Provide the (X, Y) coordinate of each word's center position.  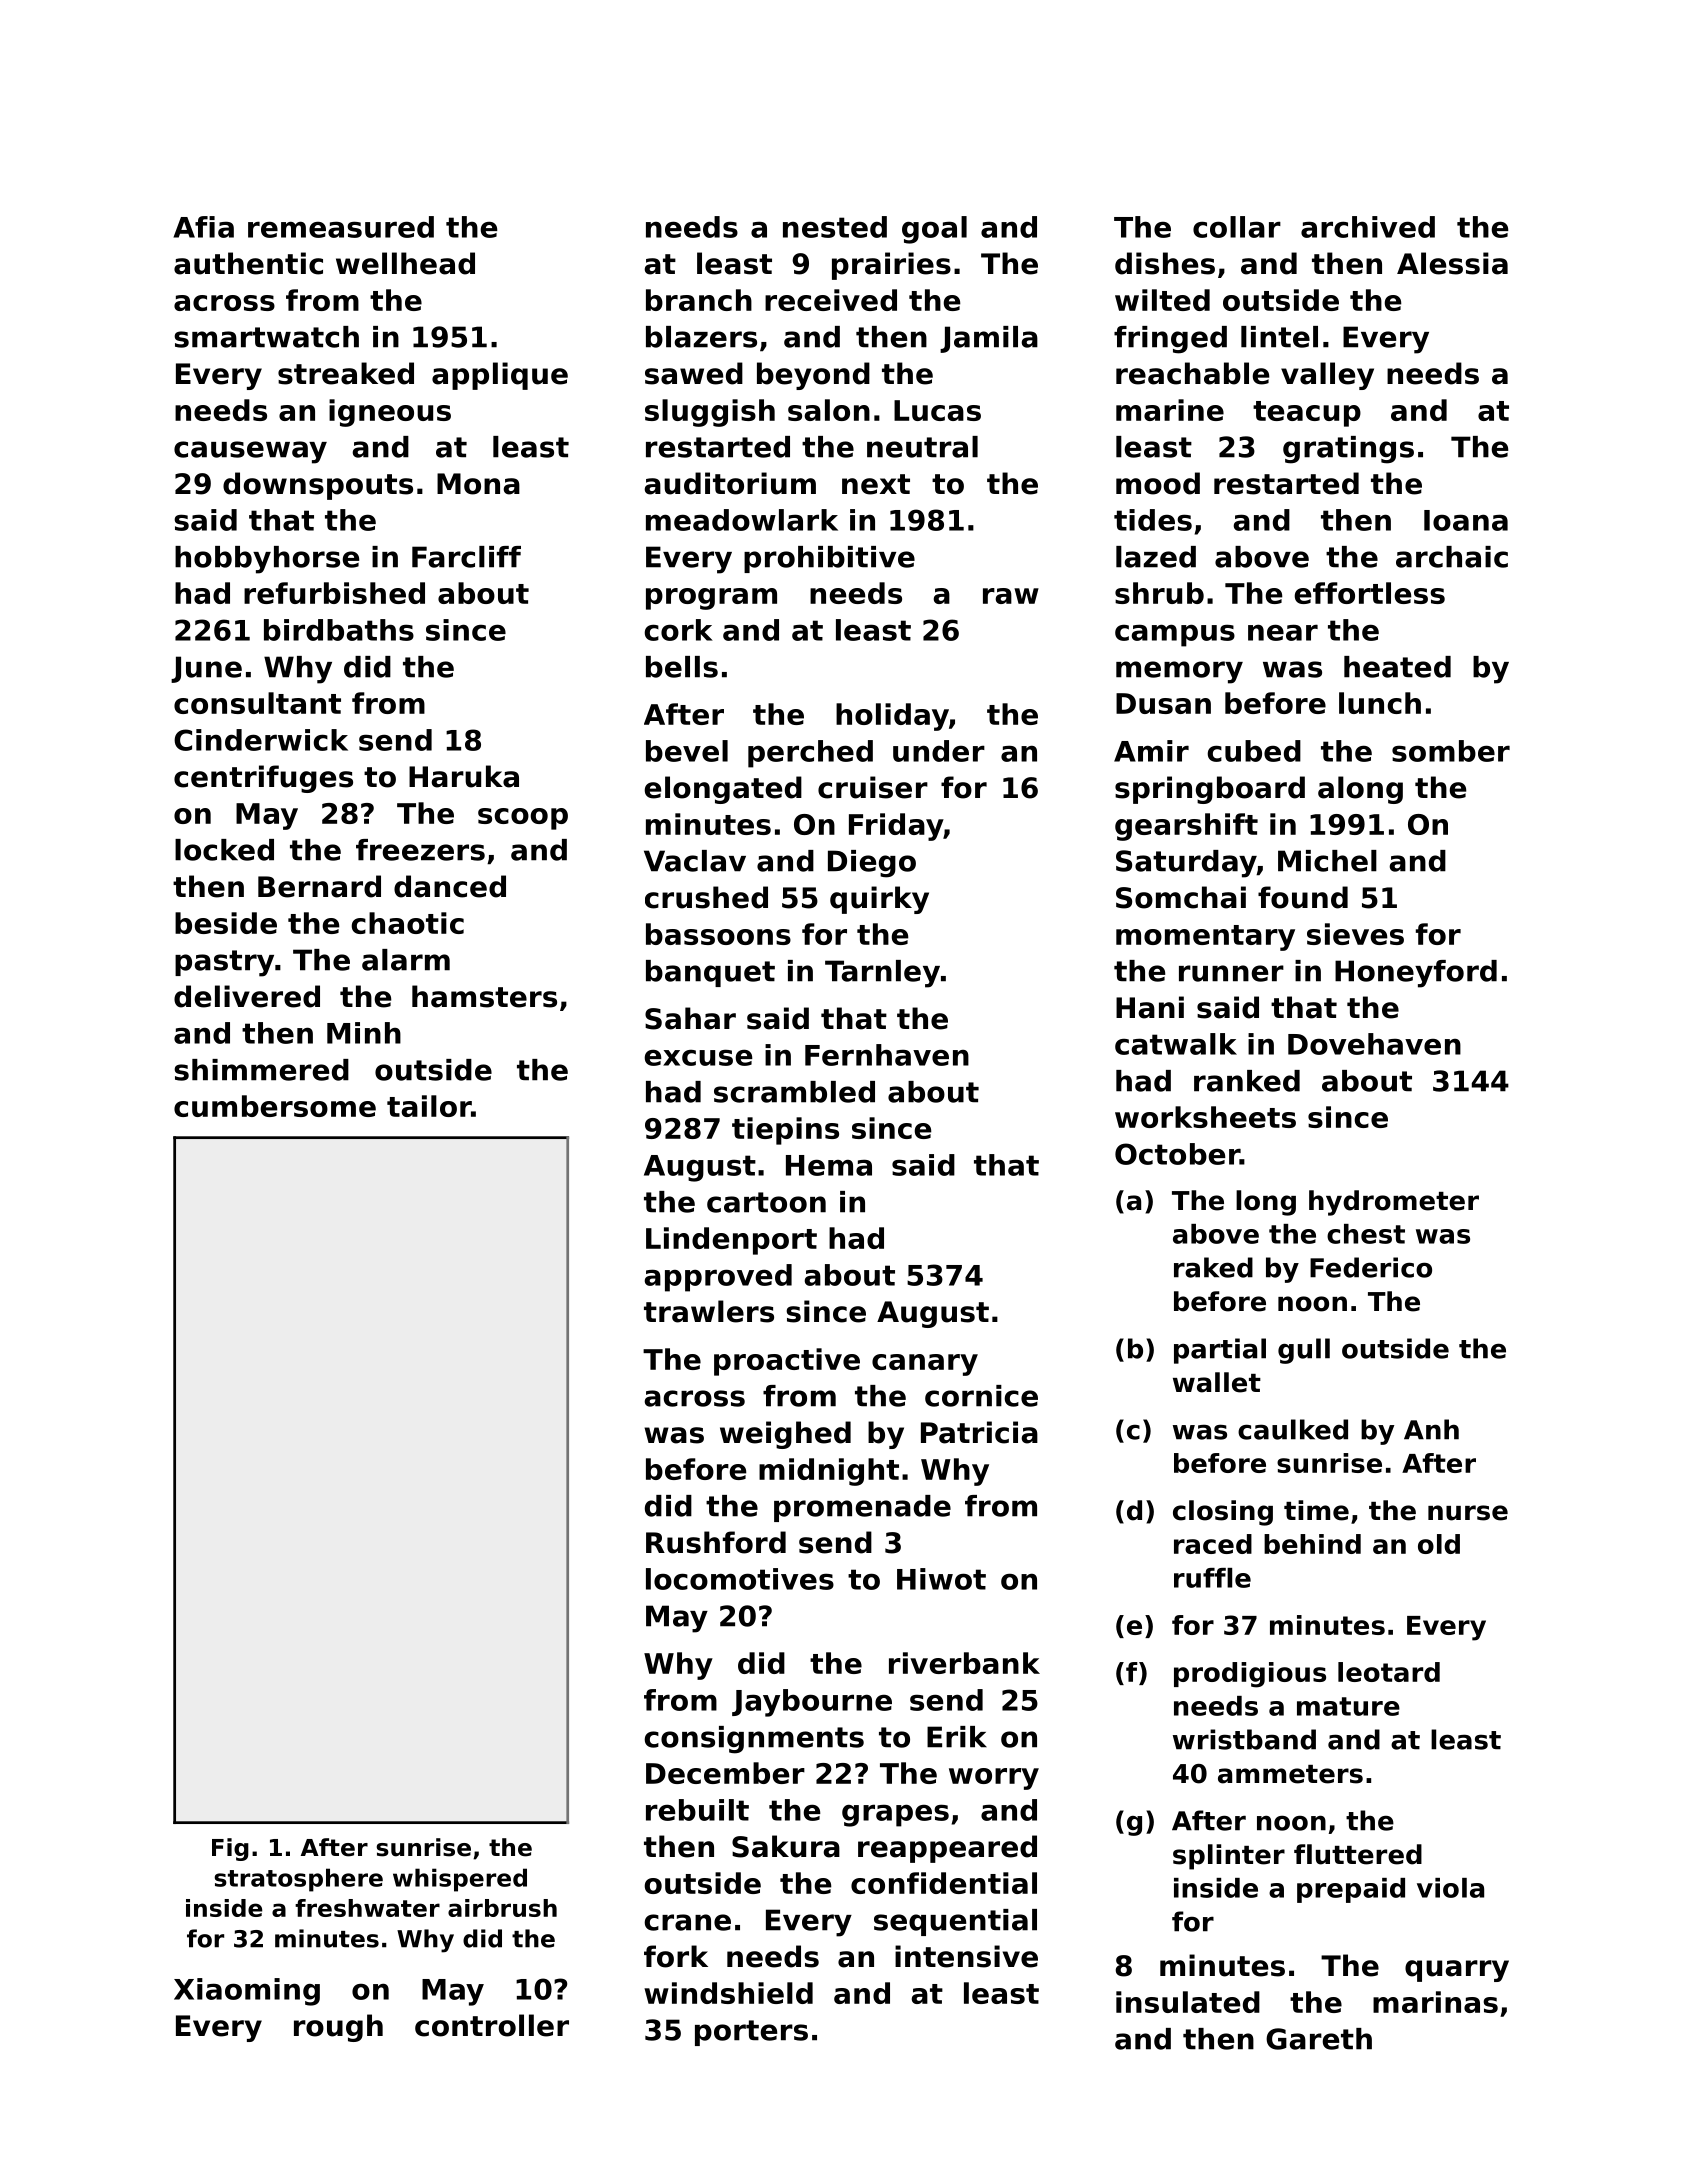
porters (751, 2033)
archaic (1452, 557)
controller (492, 2025)
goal (934, 230)
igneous (390, 413)
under (939, 751)
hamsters (484, 996)
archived (1368, 227)
